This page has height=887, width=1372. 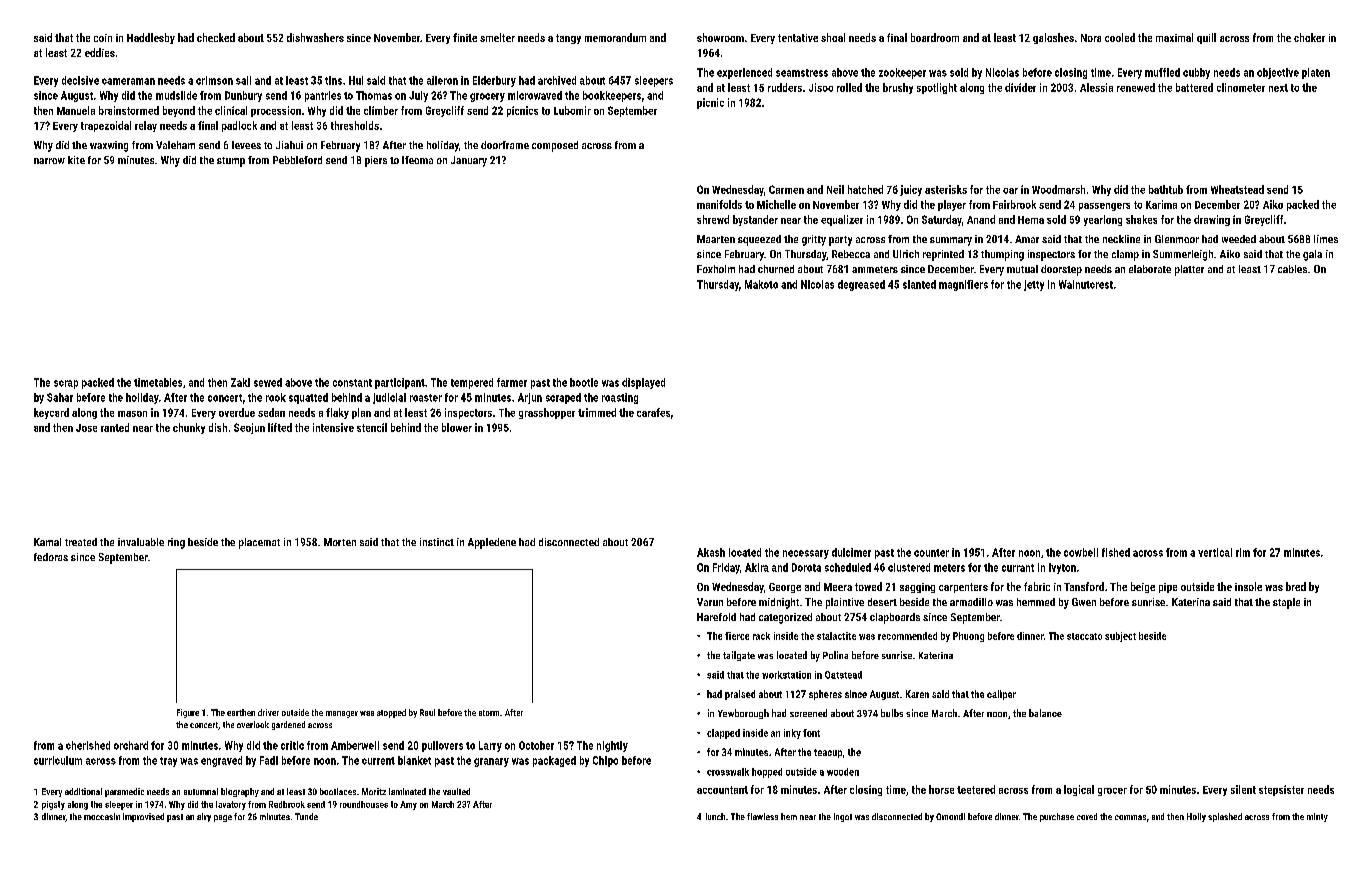 What do you see at coordinates (653, 412) in the page?
I see `carafes` at bounding box center [653, 412].
